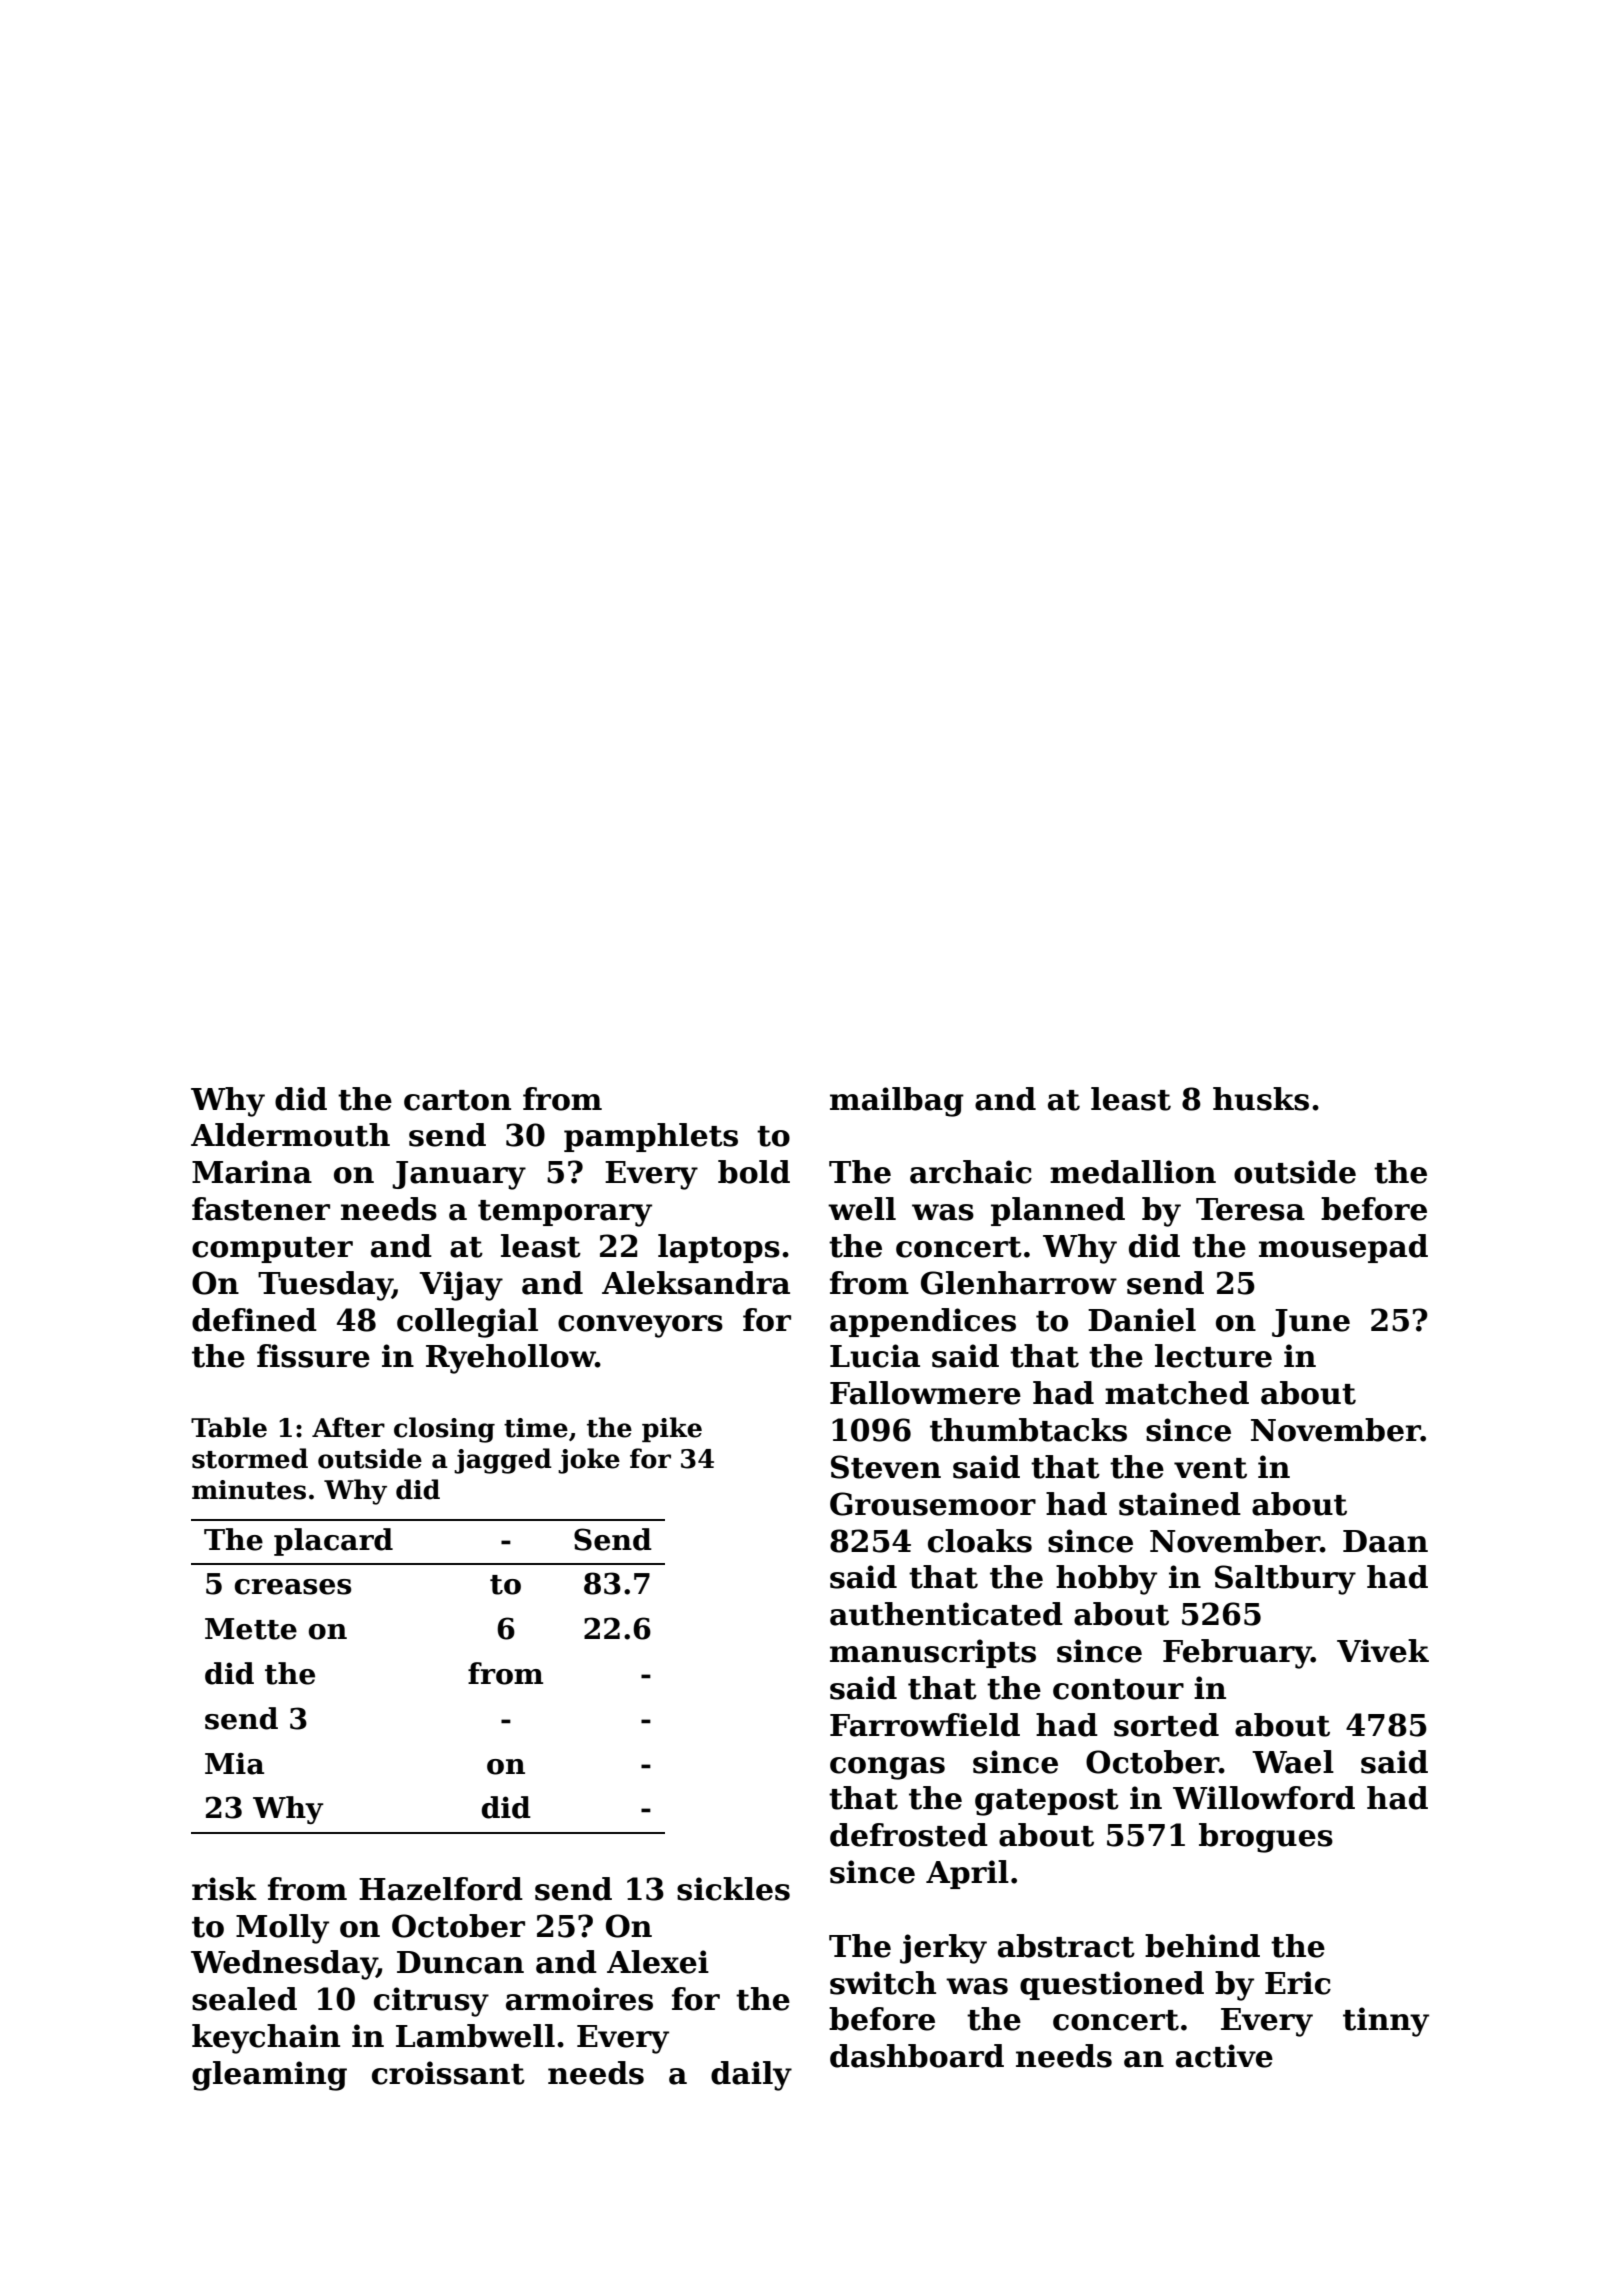 The height and width of the screenshot is (2292, 1620). What do you see at coordinates (441, 1889) in the screenshot?
I see `Hazelford` at bounding box center [441, 1889].
